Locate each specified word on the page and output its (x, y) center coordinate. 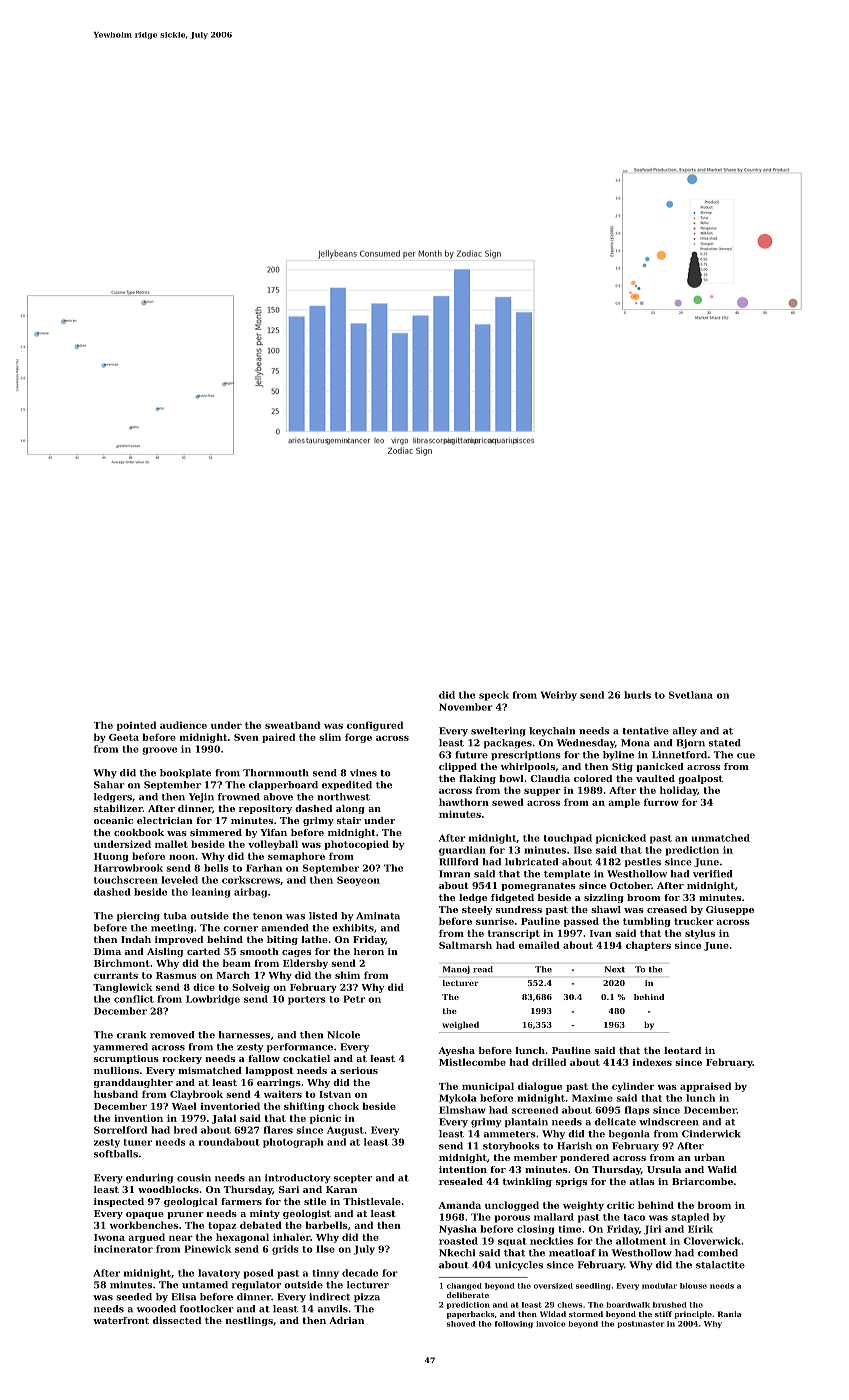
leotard (682, 1050)
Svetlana (691, 695)
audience (183, 725)
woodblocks (168, 1189)
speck (494, 696)
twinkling (527, 1182)
